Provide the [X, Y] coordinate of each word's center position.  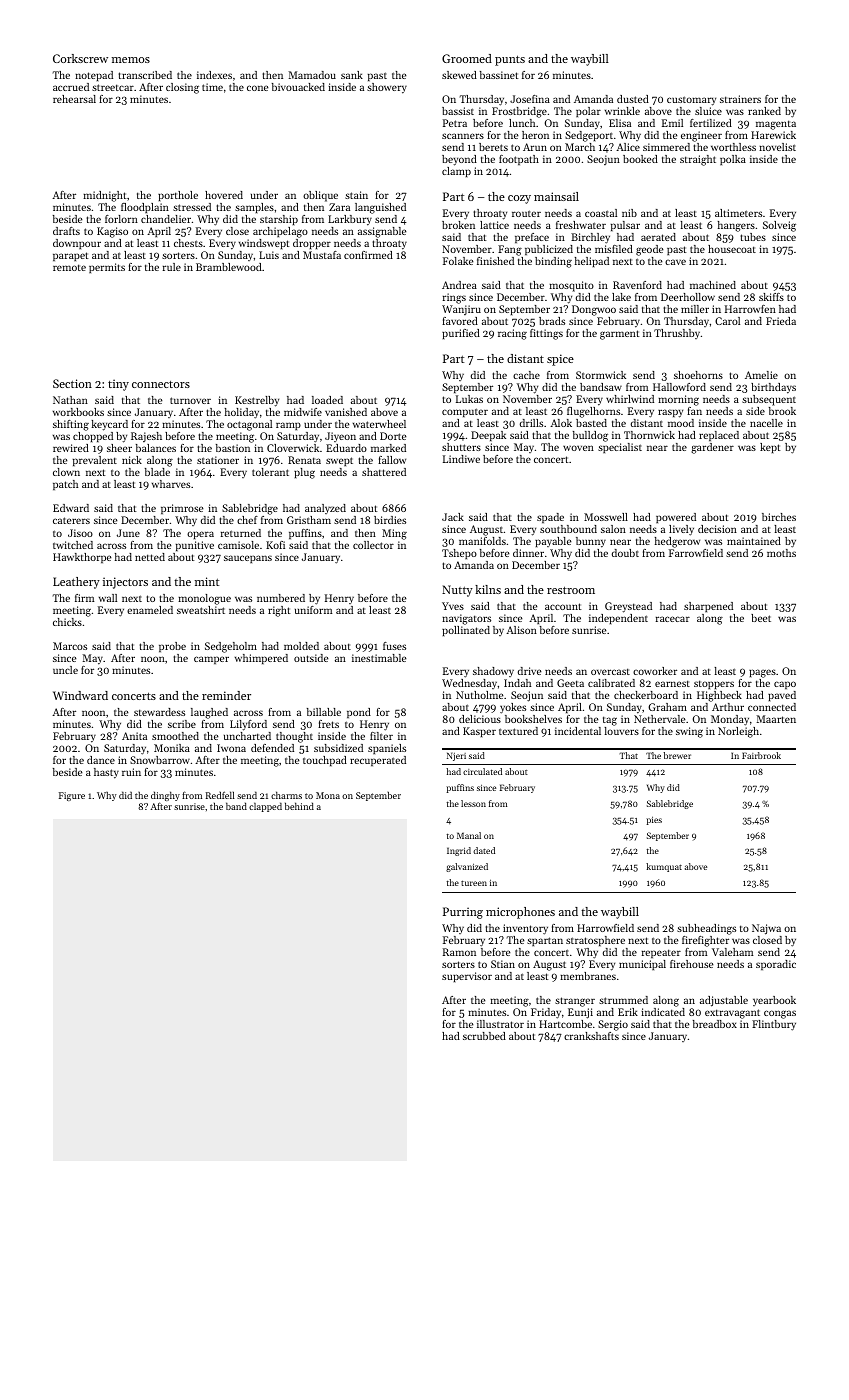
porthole [178, 196]
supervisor [467, 977]
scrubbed [484, 1036]
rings [454, 298]
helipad [592, 262]
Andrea [459, 285]
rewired [71, 448]
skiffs [771, 297]
